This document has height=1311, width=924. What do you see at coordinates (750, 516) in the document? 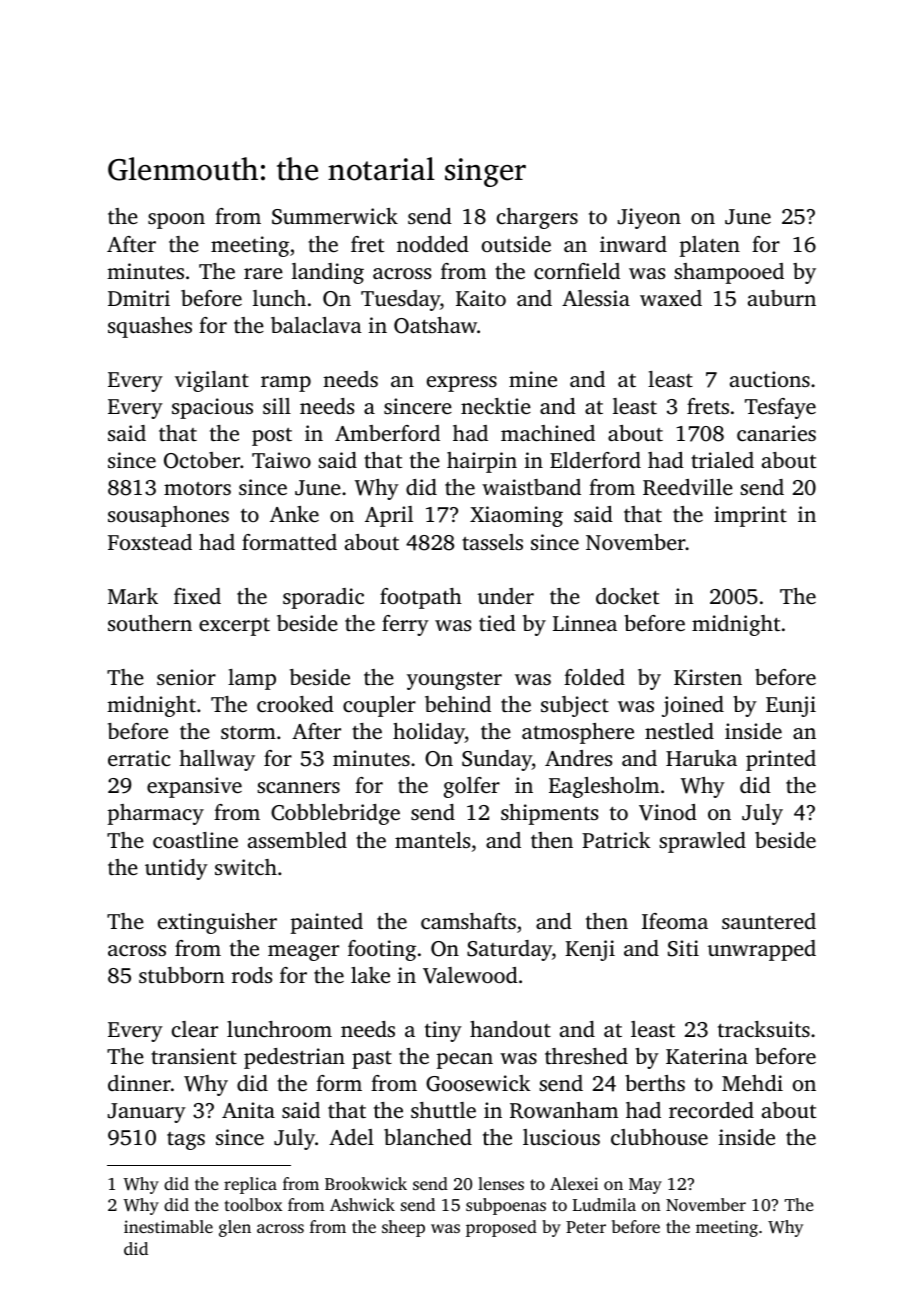
I see `imprint` at bounding box center [750, 516].
